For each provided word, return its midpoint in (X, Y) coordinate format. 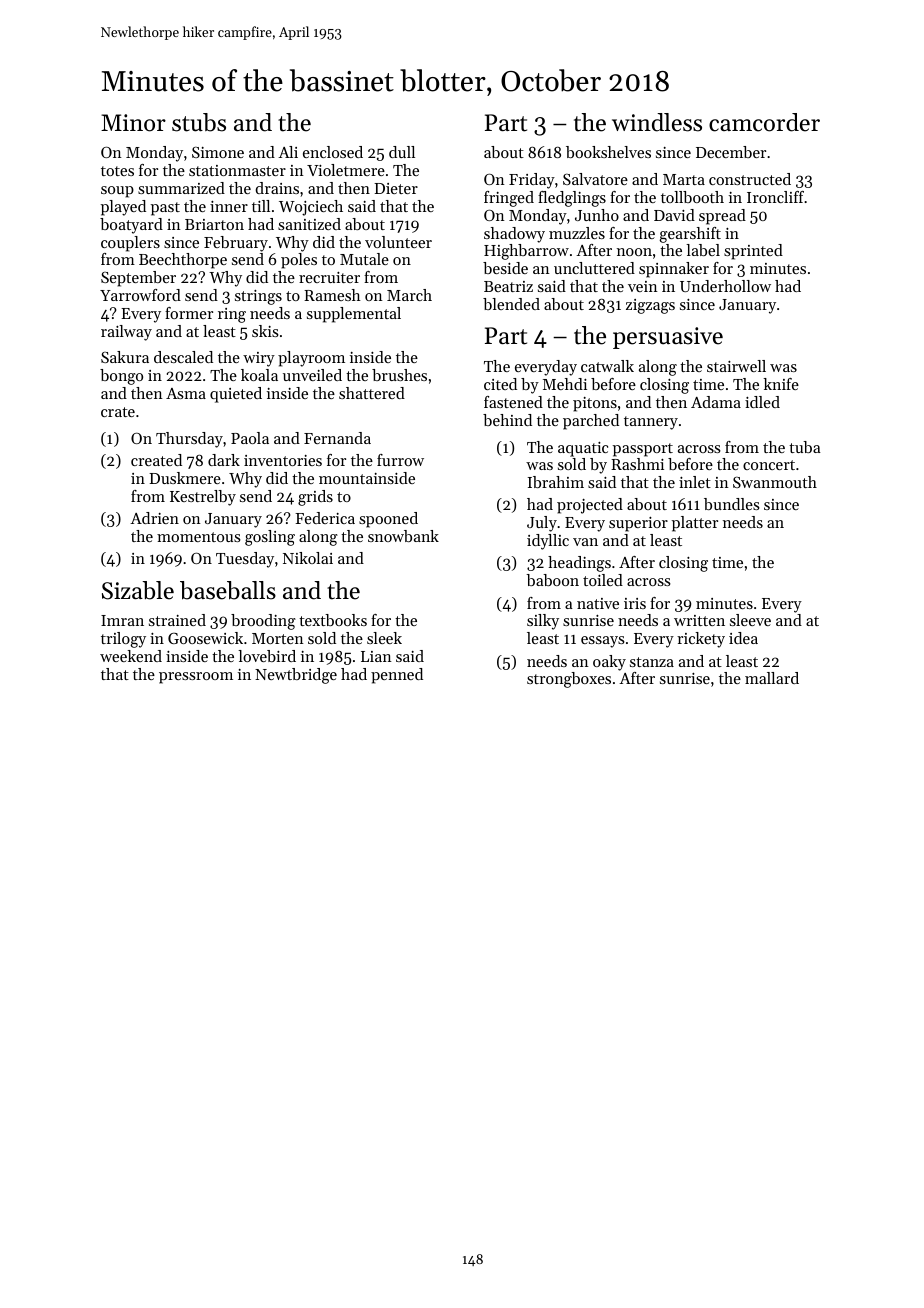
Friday (532, 181)
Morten (278, 638)
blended (511, 304)
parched (591, 422)
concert (769, 465)
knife (781, 384)
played (123, 208)
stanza (652, 662)
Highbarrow (526, 252)
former (189, 313)
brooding (263, 622)
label (703, 250)
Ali (288, 152)
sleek (384, 638)
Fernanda (337, 438)
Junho (597, 215)
